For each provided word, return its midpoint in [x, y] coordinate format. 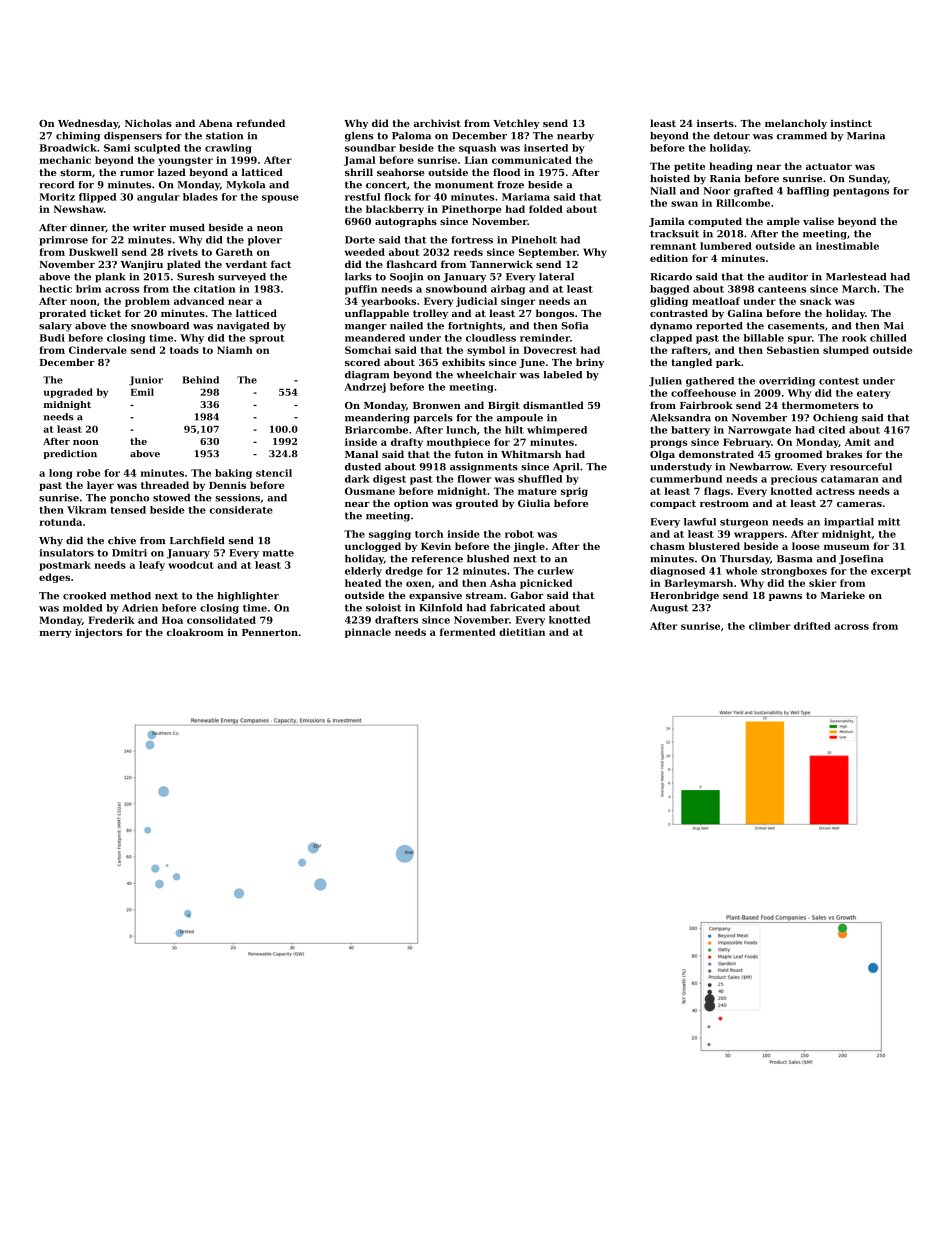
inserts [715, 123]
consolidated [221, 620]
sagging [390, 535]
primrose [63, 241]
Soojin [406, 278]
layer [100, 486]
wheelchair [486, 375]
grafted [753, 192]
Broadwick [68, 148]
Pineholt [534, 240]
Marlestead [856, 277]
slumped [846, 351]
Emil [142, 392]
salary [55, 327]
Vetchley [516, 124]
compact [673, 504]
